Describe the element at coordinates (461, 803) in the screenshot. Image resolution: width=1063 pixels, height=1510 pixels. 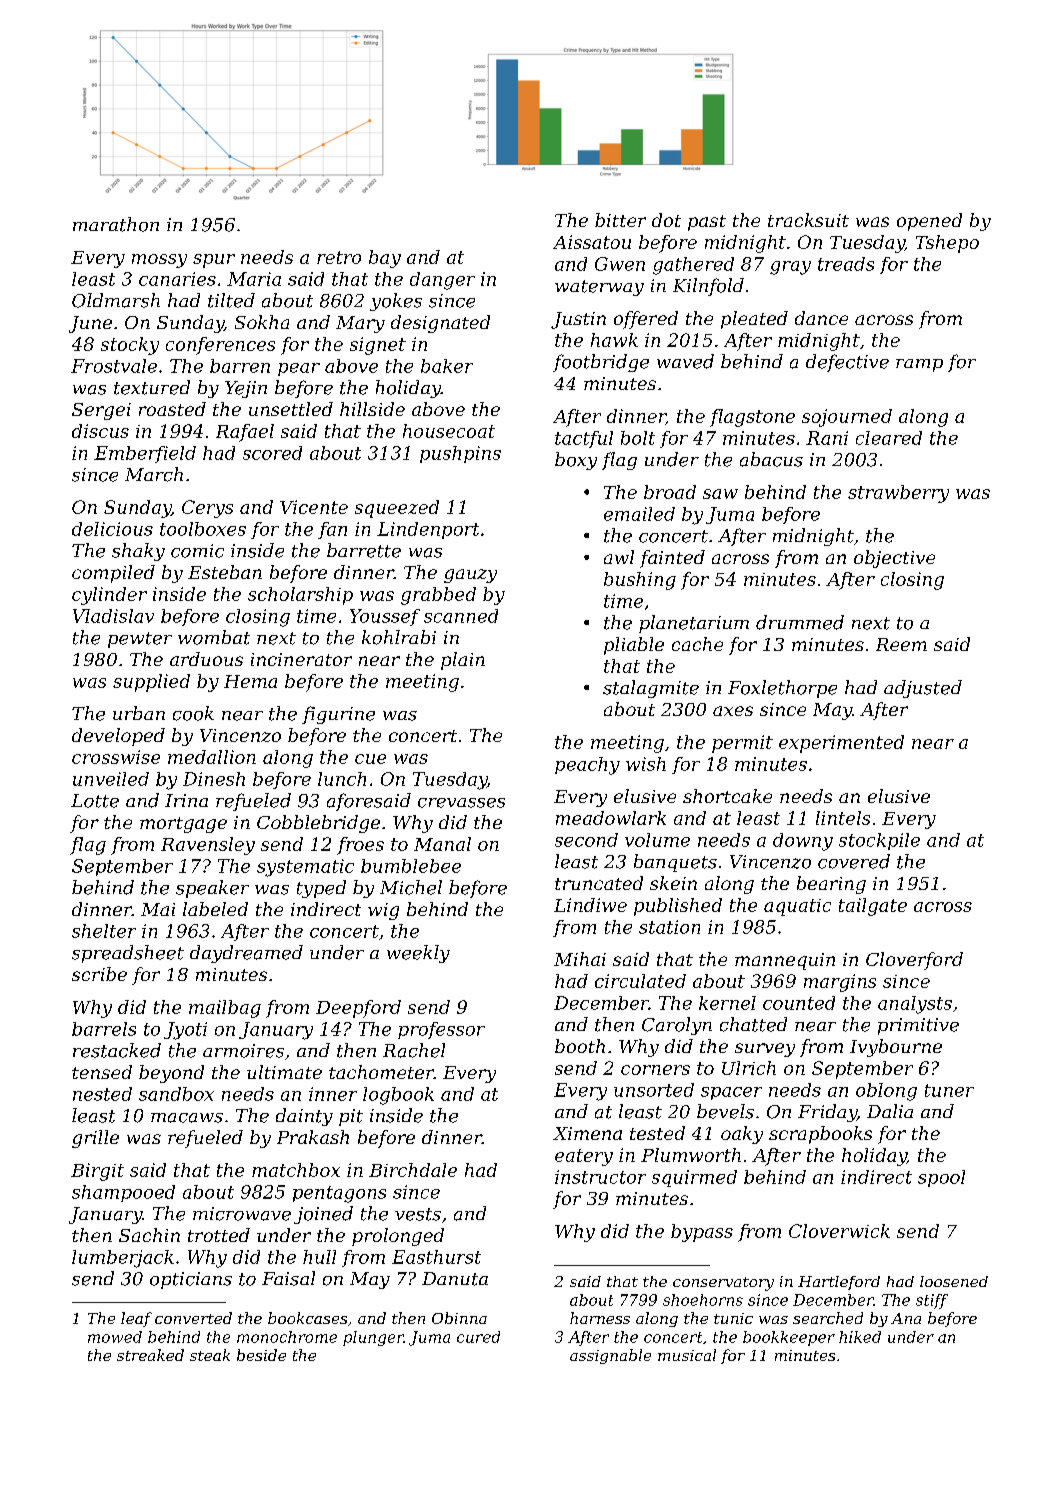
I see `crevasses` at that location.
